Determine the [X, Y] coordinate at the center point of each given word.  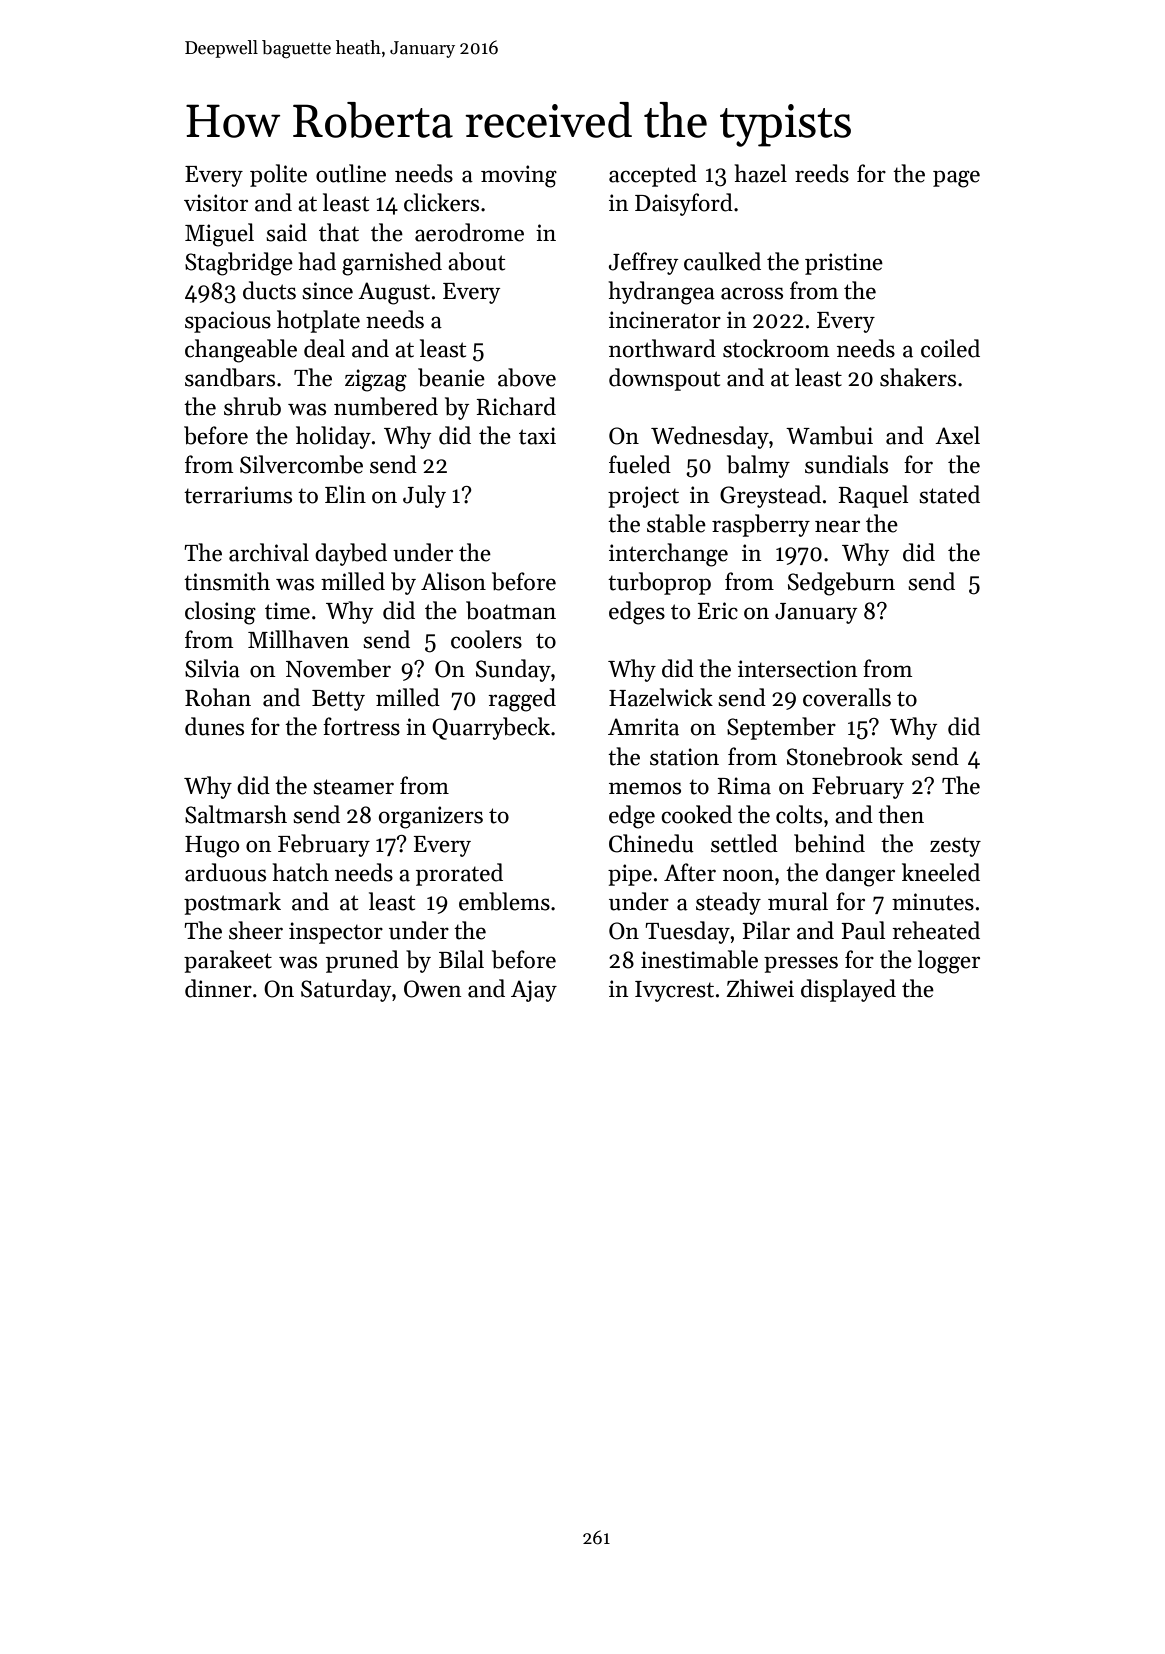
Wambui [829, 435]
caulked [722, 261]
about [476, 261]
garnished [392, 264]
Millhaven [298, 639]
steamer [353, 787]
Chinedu [651, 843]
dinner [218, 988]
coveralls [847, 697]
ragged [522, 700]
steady [728, 903]
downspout [664, 379]
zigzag [376, 380]
